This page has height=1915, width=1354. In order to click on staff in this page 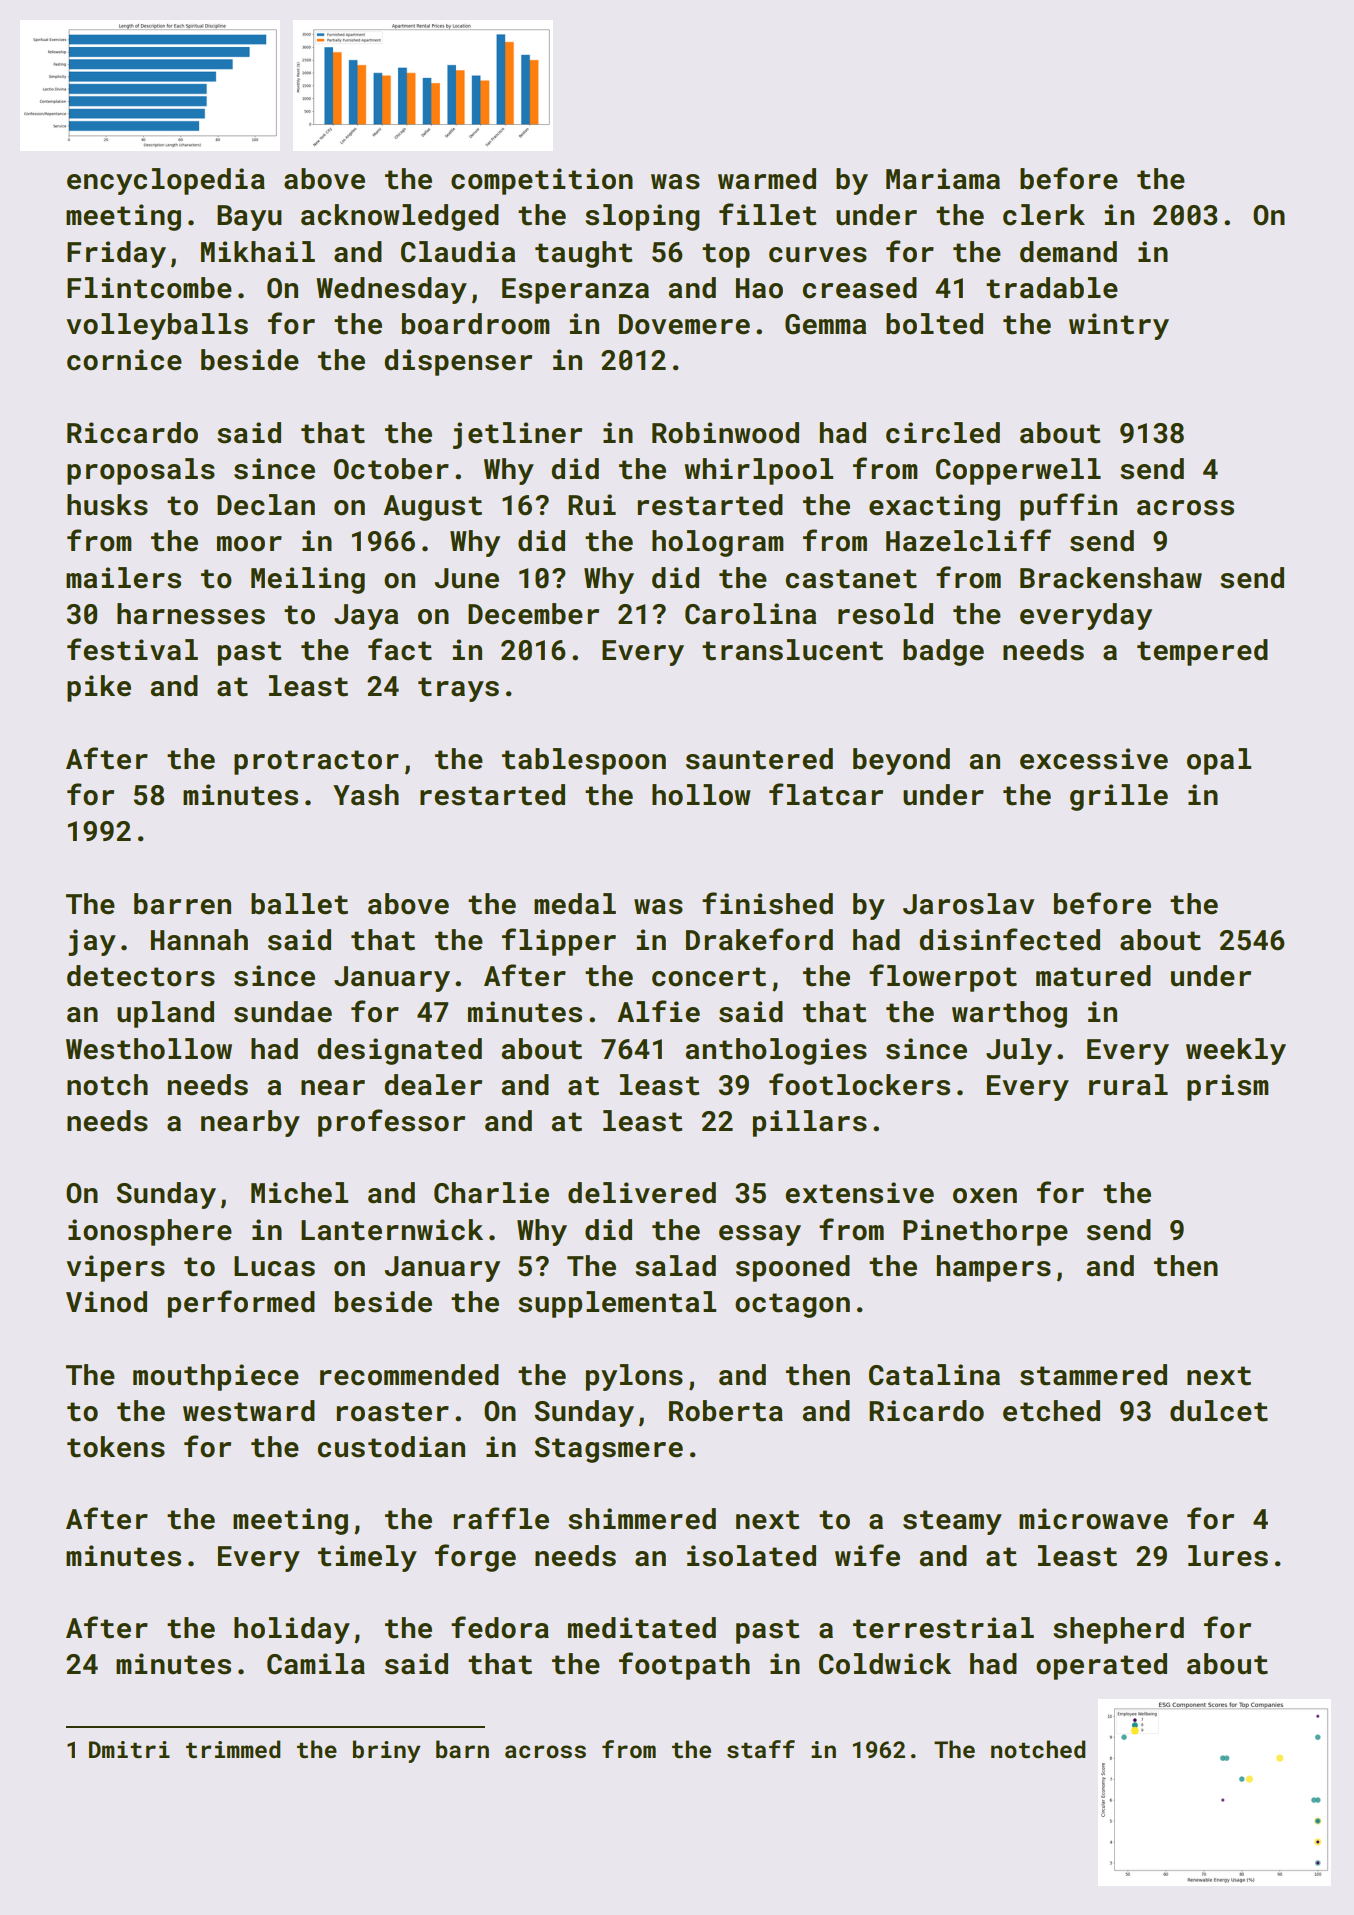, I will do `click(761, 1749)`.
